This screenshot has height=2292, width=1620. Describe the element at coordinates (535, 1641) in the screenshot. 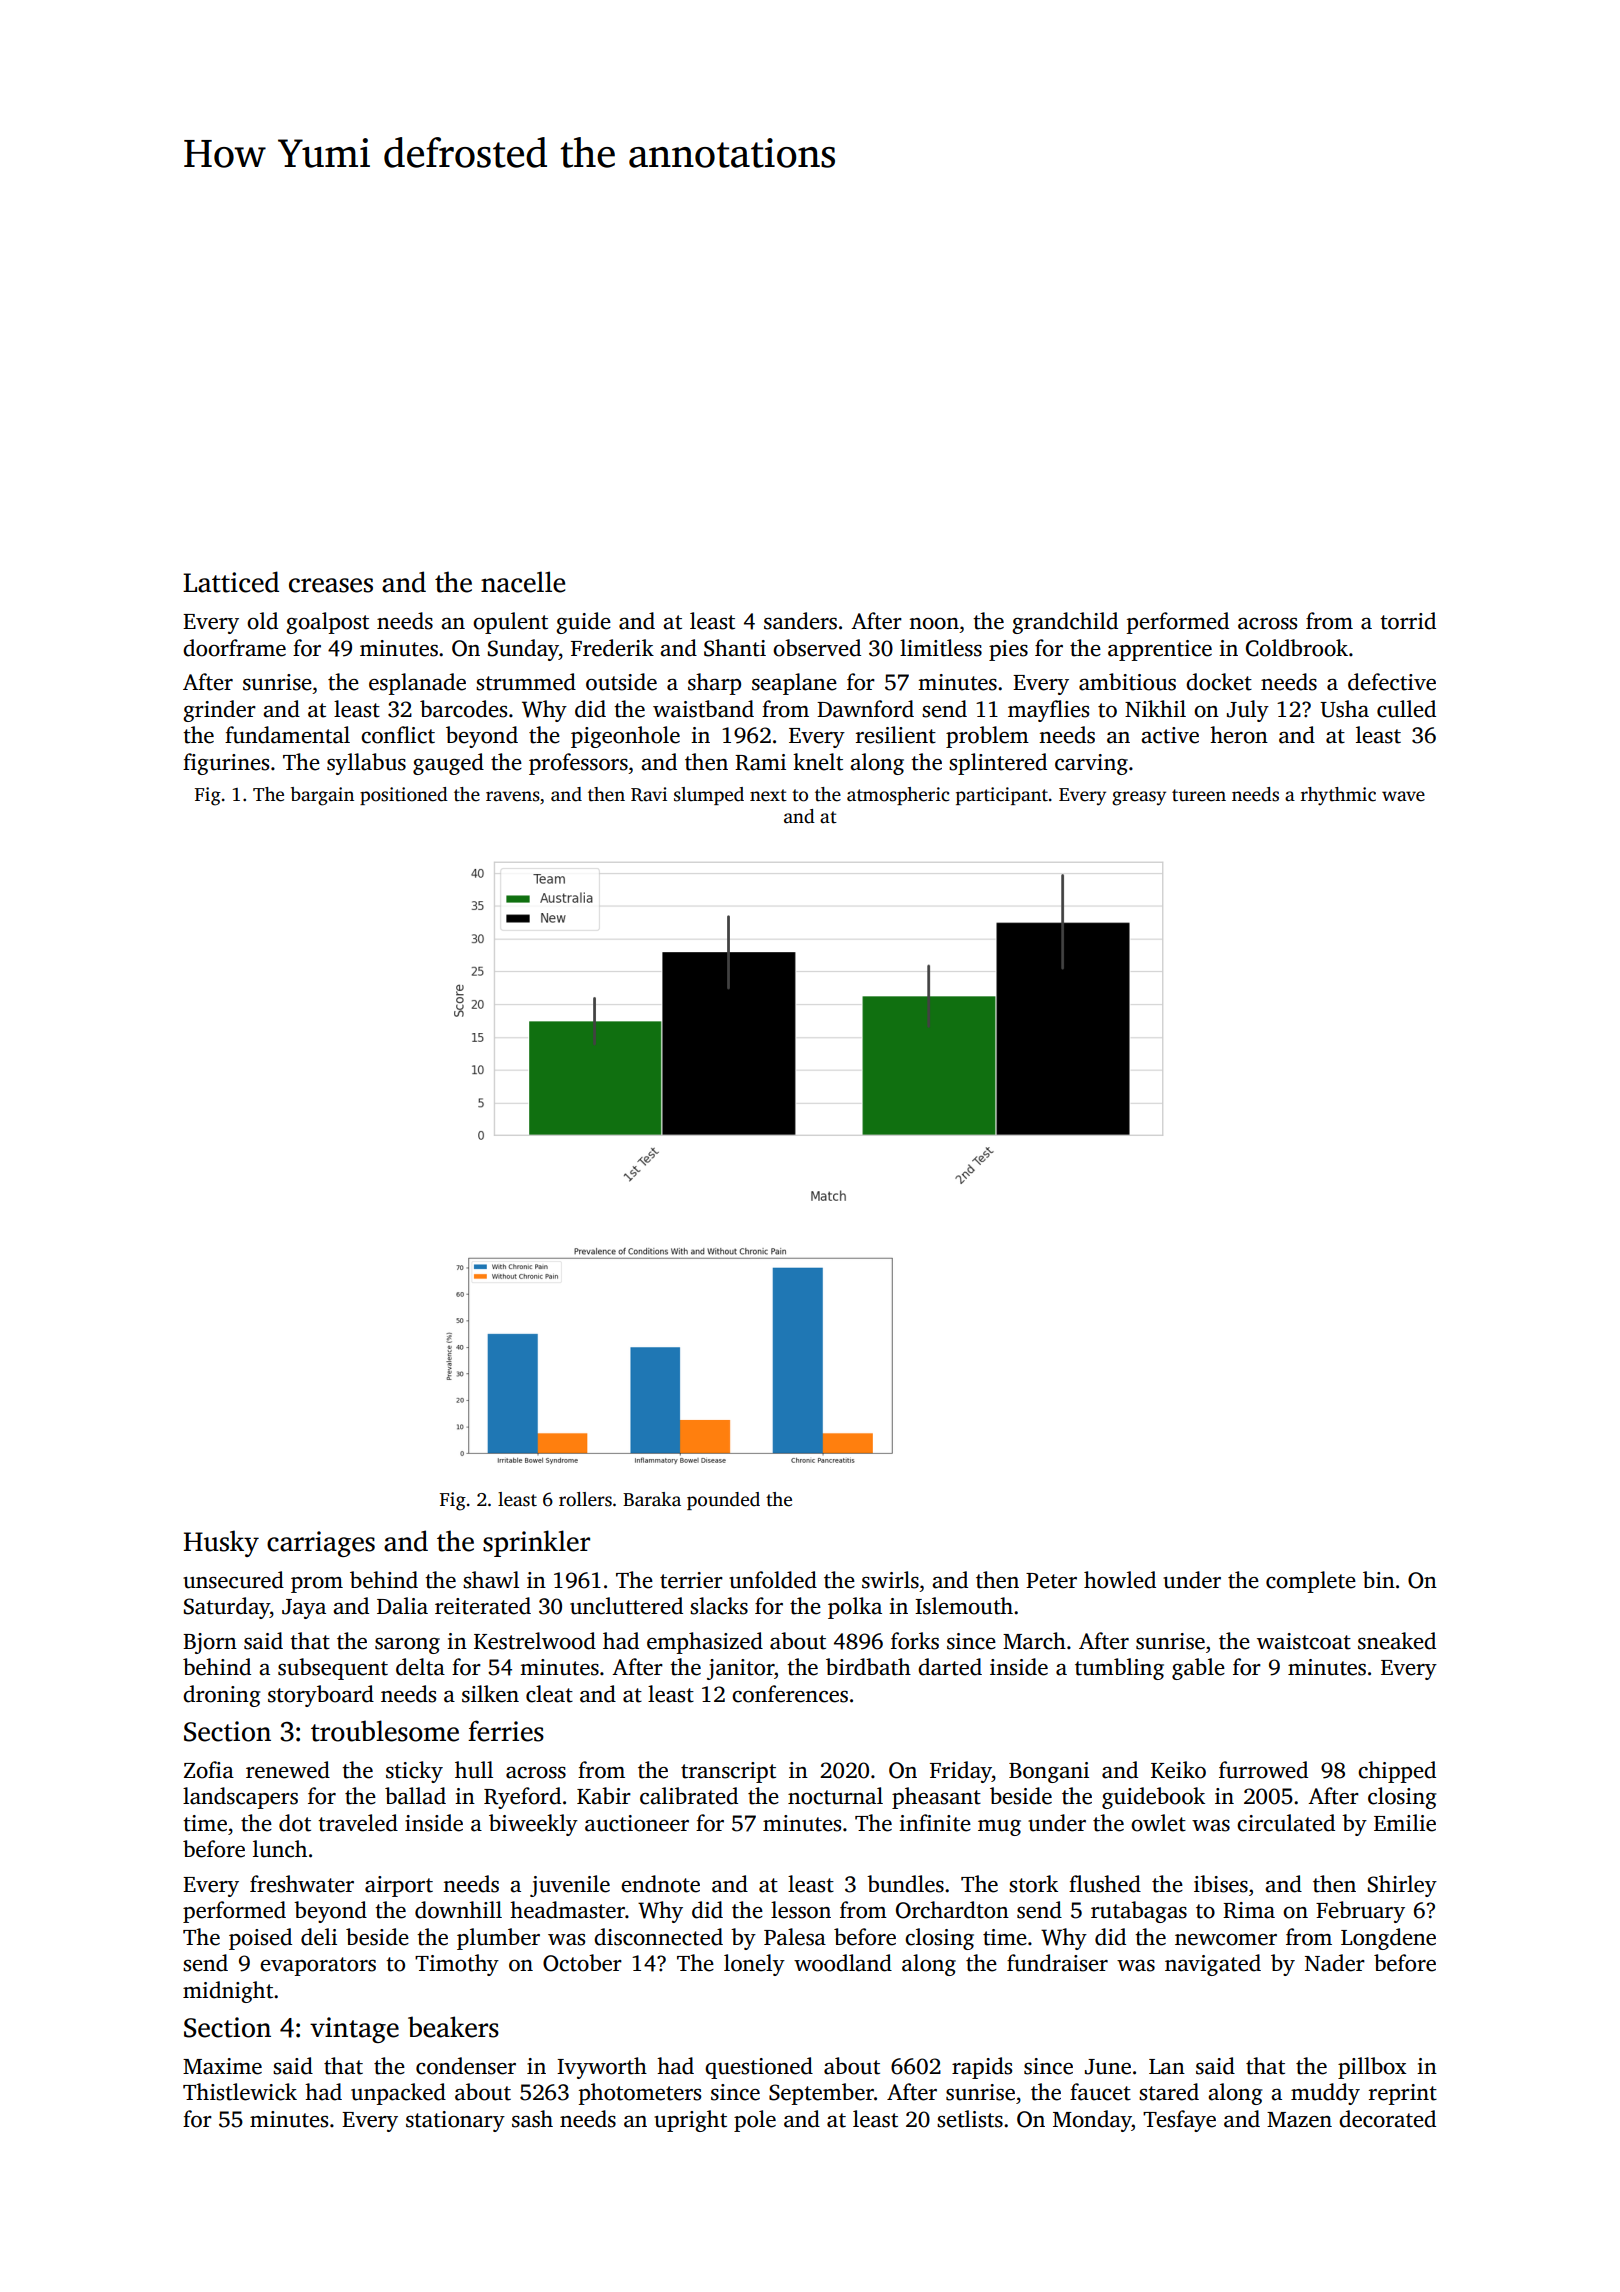

I see `Kestrelwood` at that location.
